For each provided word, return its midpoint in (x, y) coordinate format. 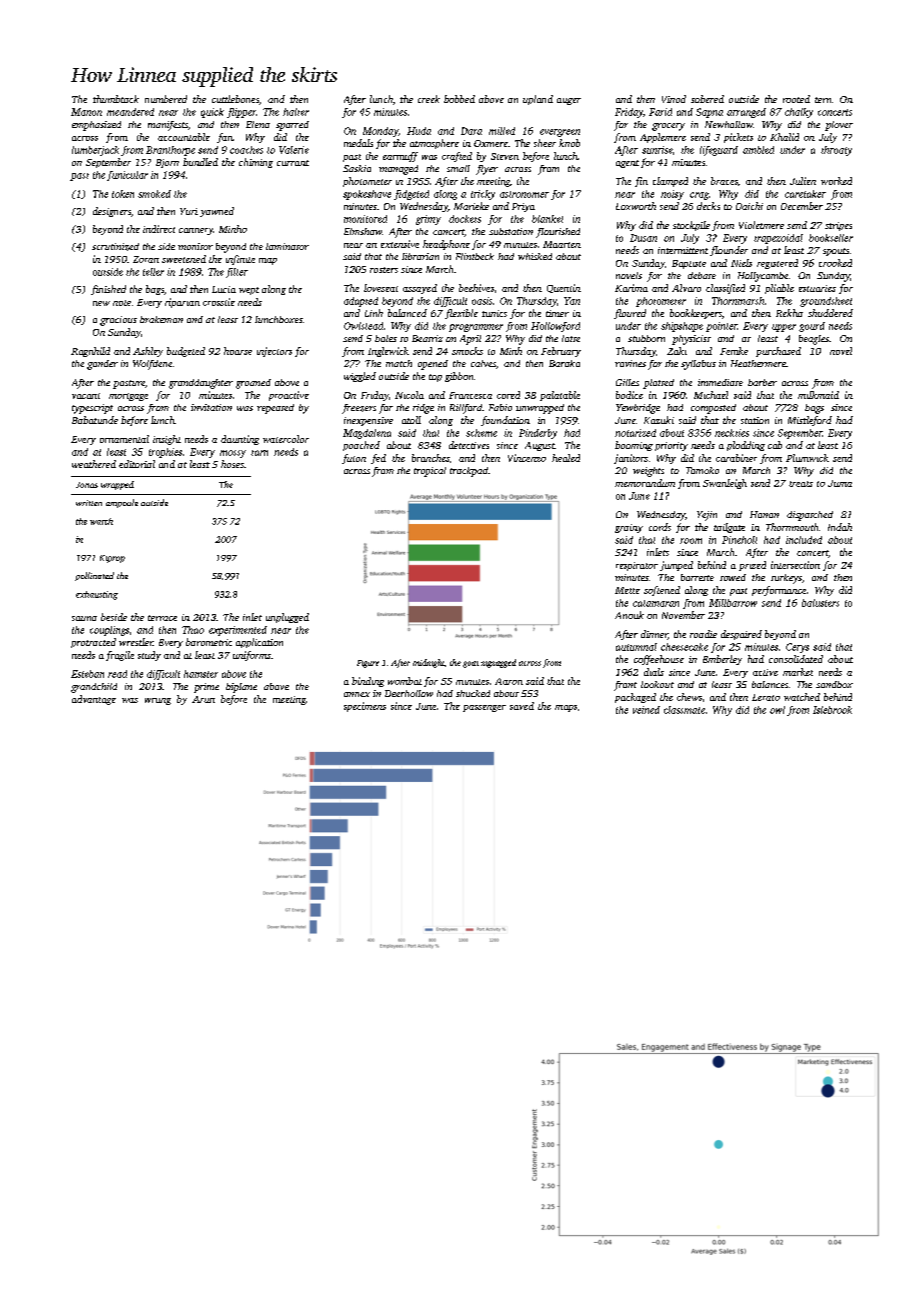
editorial (137, 464)
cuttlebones (235, 99)
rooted (796, 99)
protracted (93, 643)
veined (646, 710)
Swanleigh (725, 484)
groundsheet (826, 302)
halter (296, 112)
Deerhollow (409, 693)
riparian (182, 303)
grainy (629, 528)
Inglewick (388, 352)
